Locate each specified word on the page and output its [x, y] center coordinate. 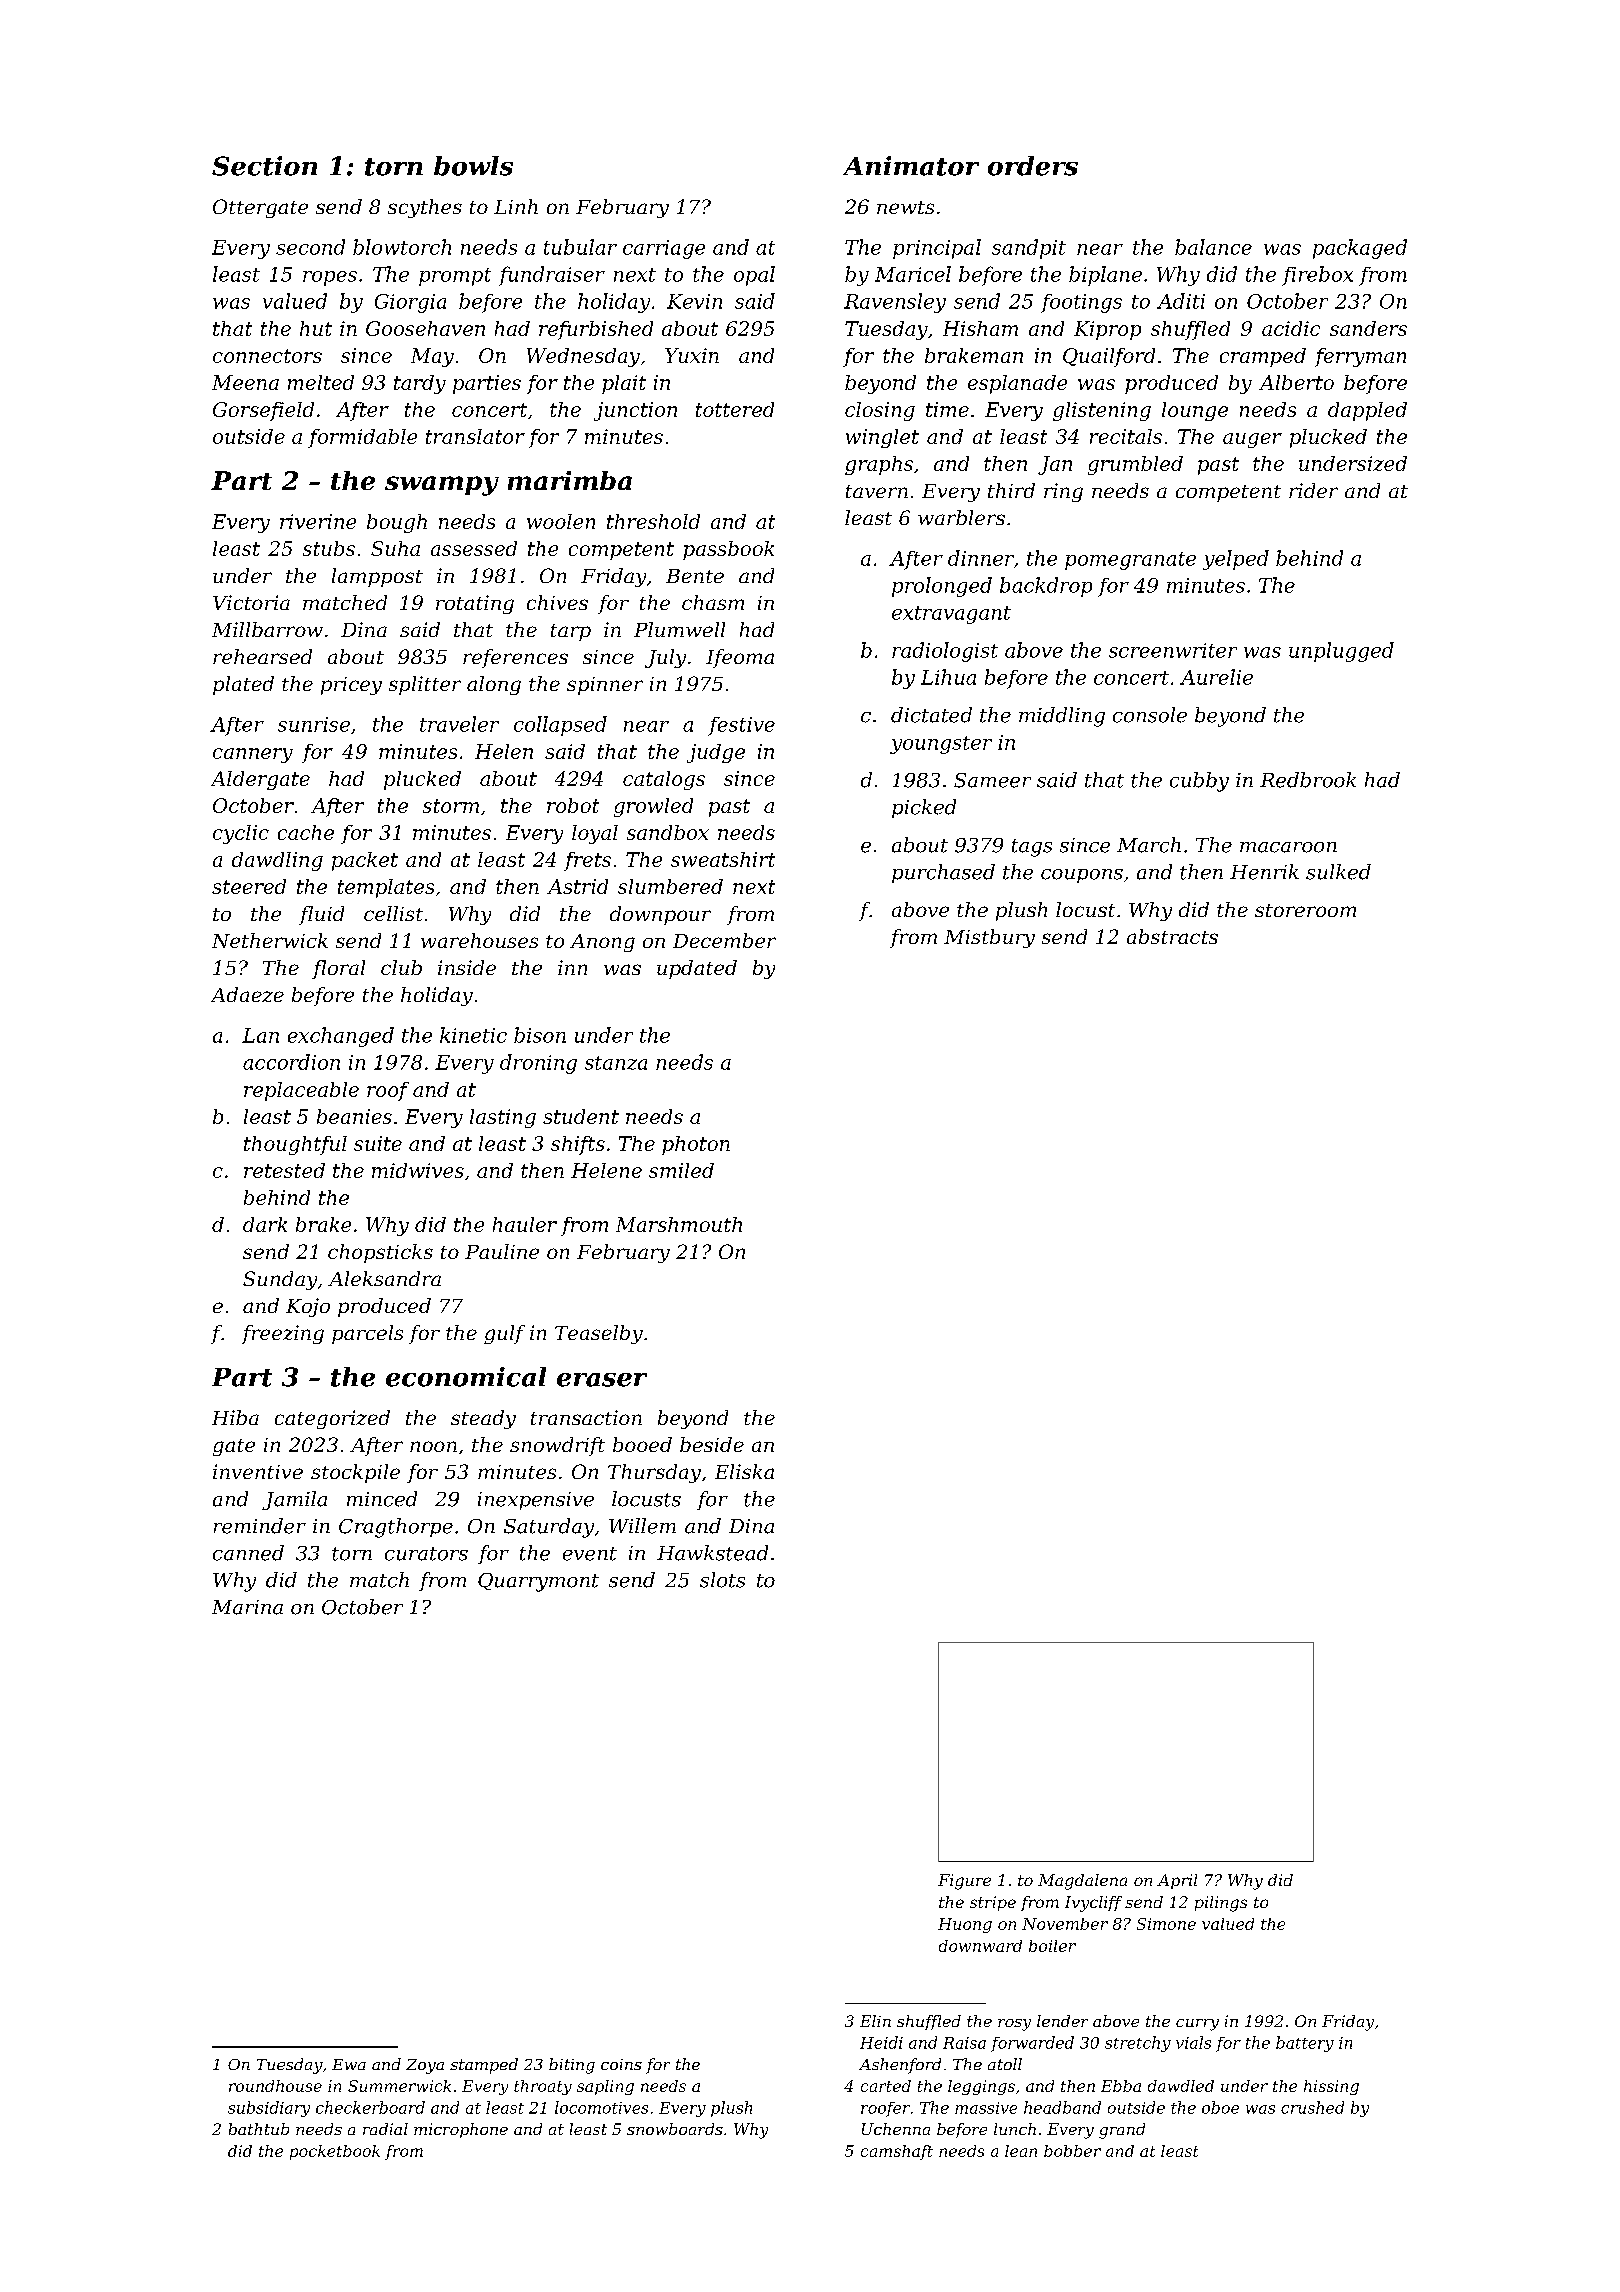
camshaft [897, 2152]
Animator [911, 166]
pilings [1221, 1904]
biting [572, 2066]
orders [1033, 166]
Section [264, 166]
